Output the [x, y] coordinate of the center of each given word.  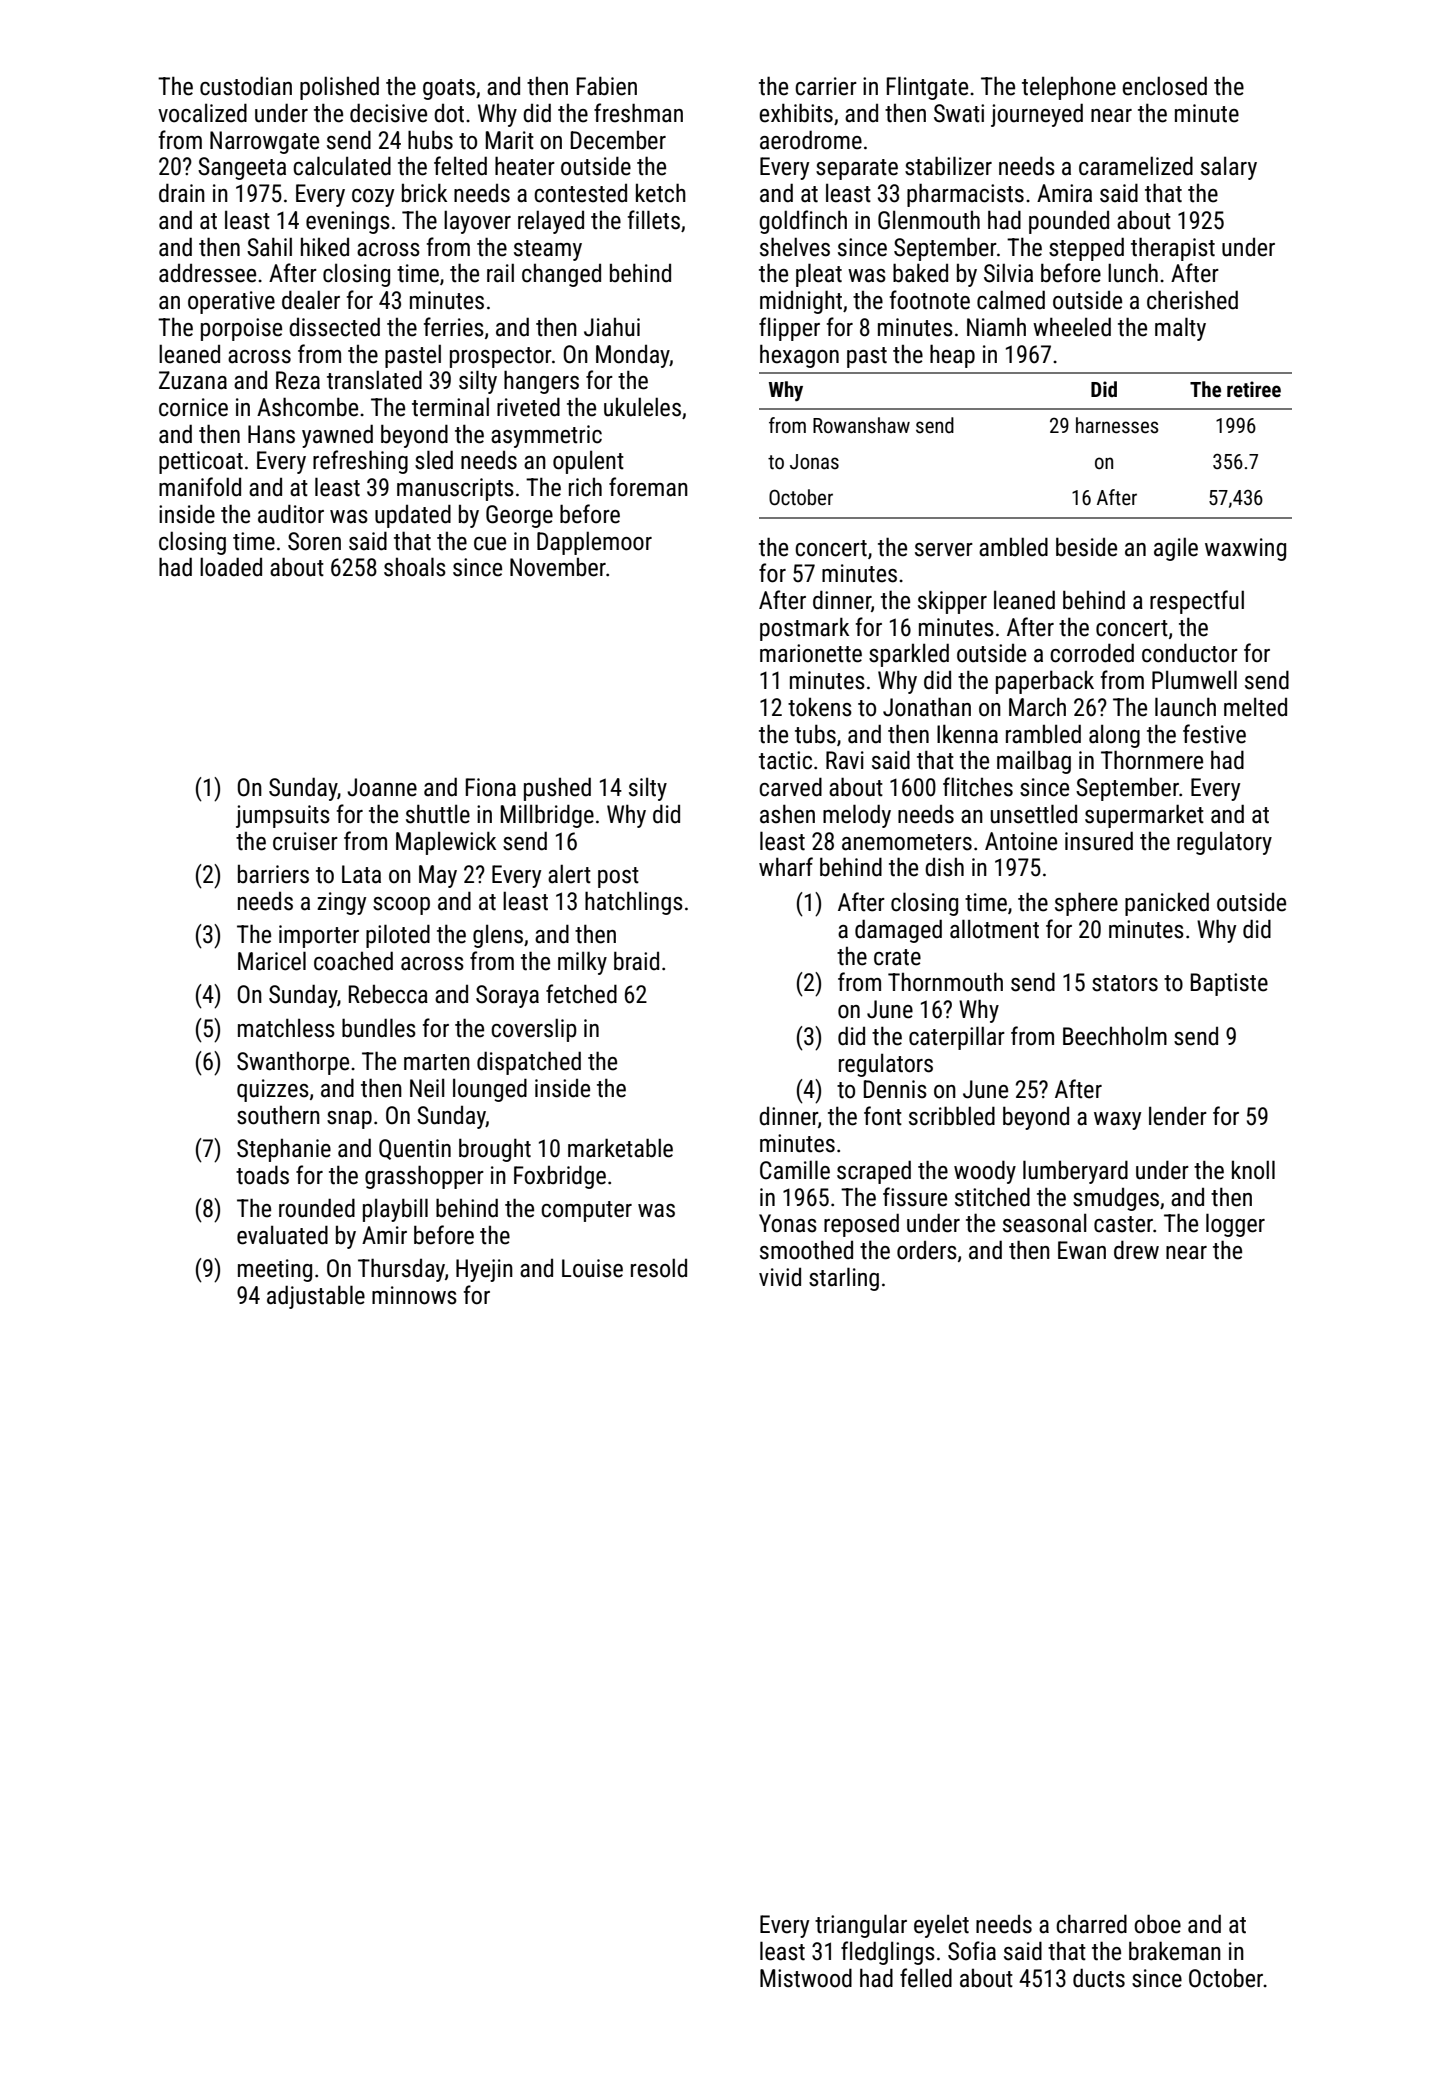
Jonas [814, 461]
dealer [311, 300]
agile [1176, 549]
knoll [1253, 1170]
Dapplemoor [594, 543]
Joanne [382, 787]
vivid [780, 1277]
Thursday [401, 1270]
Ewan [1082, 1250]
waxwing [1245, 549]
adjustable [316, 1297]
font [883, 1116]
